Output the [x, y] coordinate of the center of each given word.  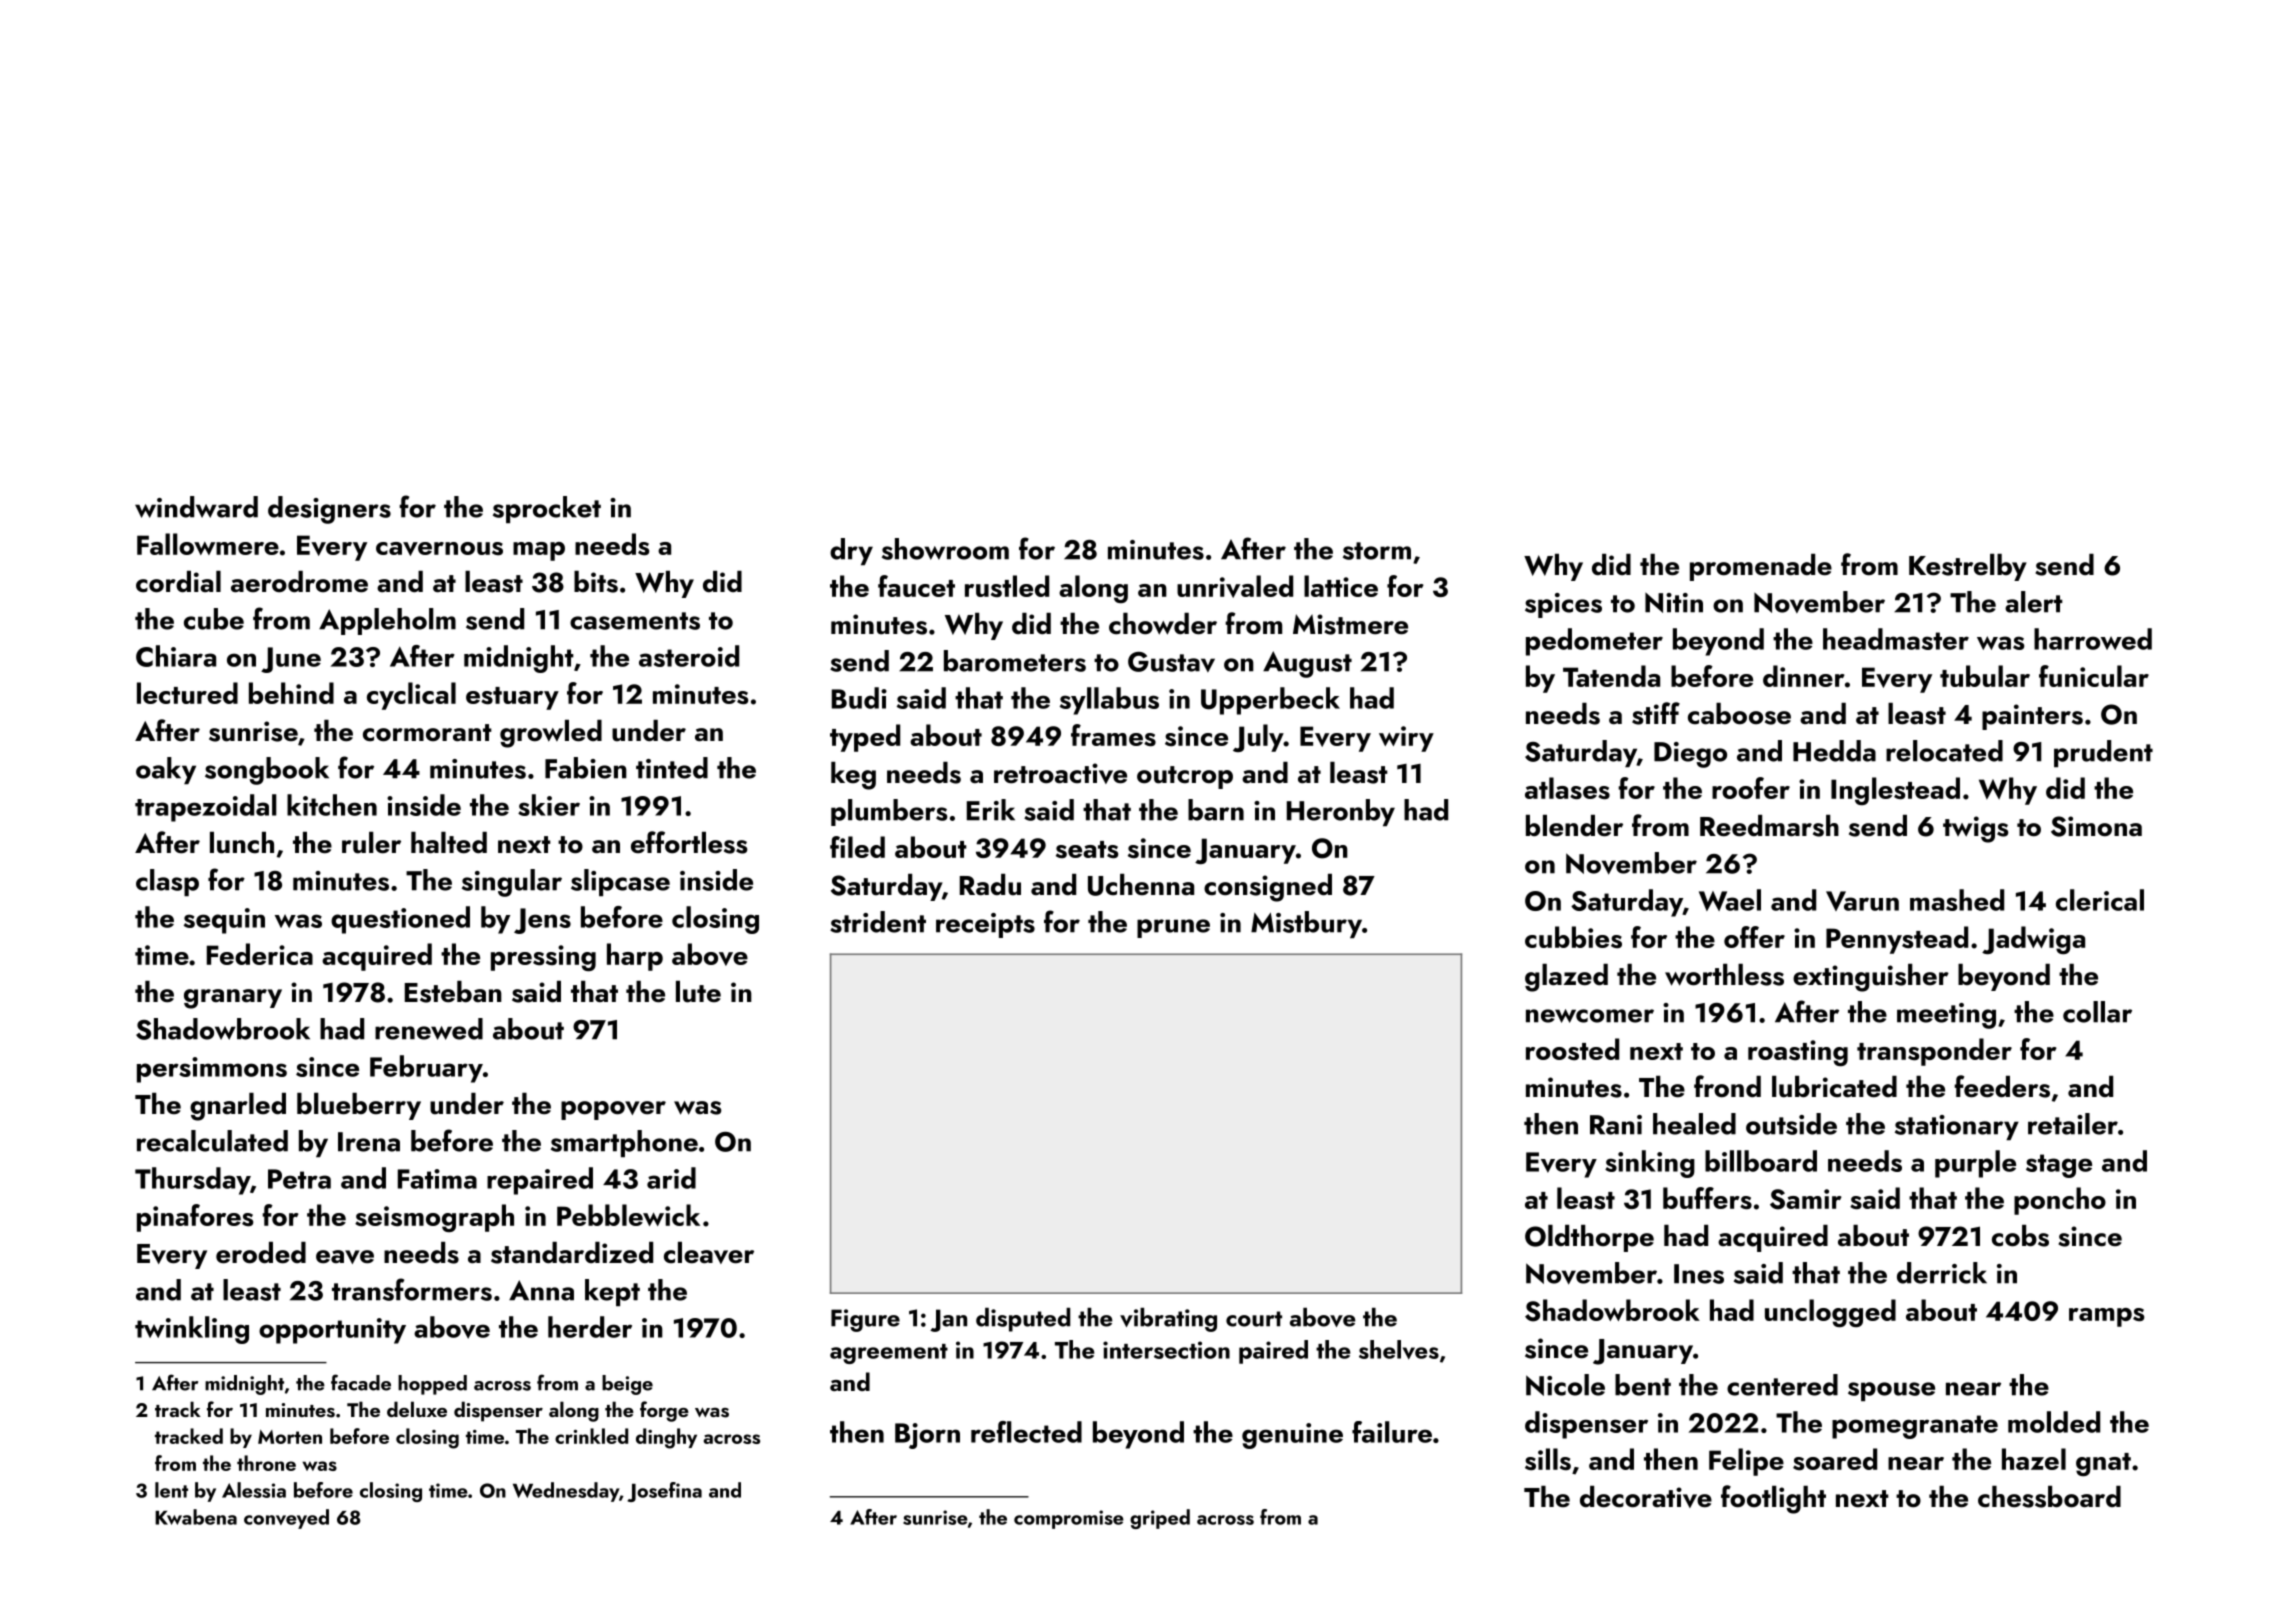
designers [329, 510]
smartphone [624, 1143]
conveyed [286, 1519]
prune [1173, 928]
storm [1377, 551]
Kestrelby [1968, 567]
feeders [2002, 1086]
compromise [1069, 1519]
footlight [1773, 1499]
